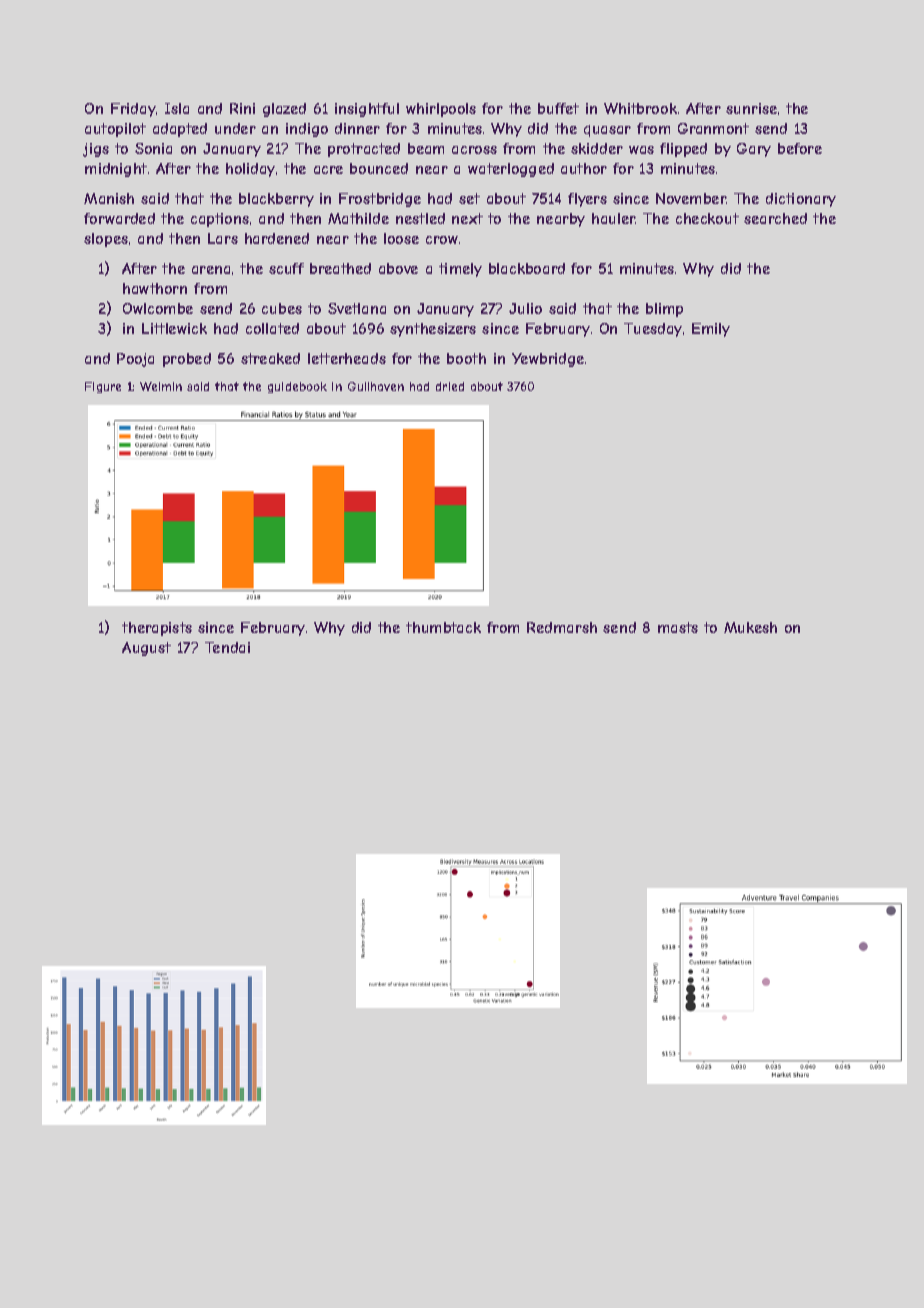 This screenshot has width=924, height=1308. What do you see at coordinates (800, 148) in the screenshot?
I see `before` at bounding box center [800, 148].
